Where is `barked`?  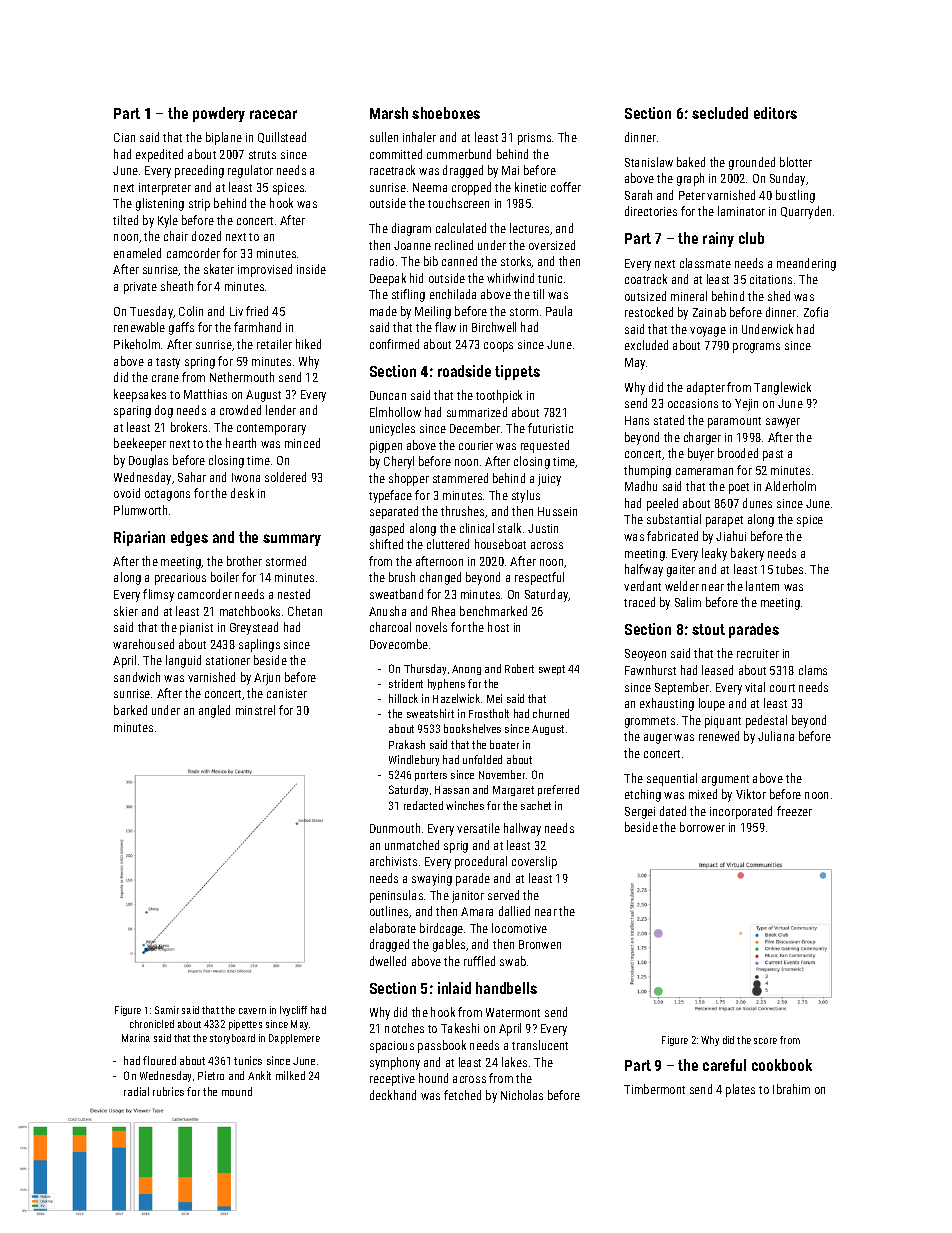
barked is located at coordinates (130, 710).
